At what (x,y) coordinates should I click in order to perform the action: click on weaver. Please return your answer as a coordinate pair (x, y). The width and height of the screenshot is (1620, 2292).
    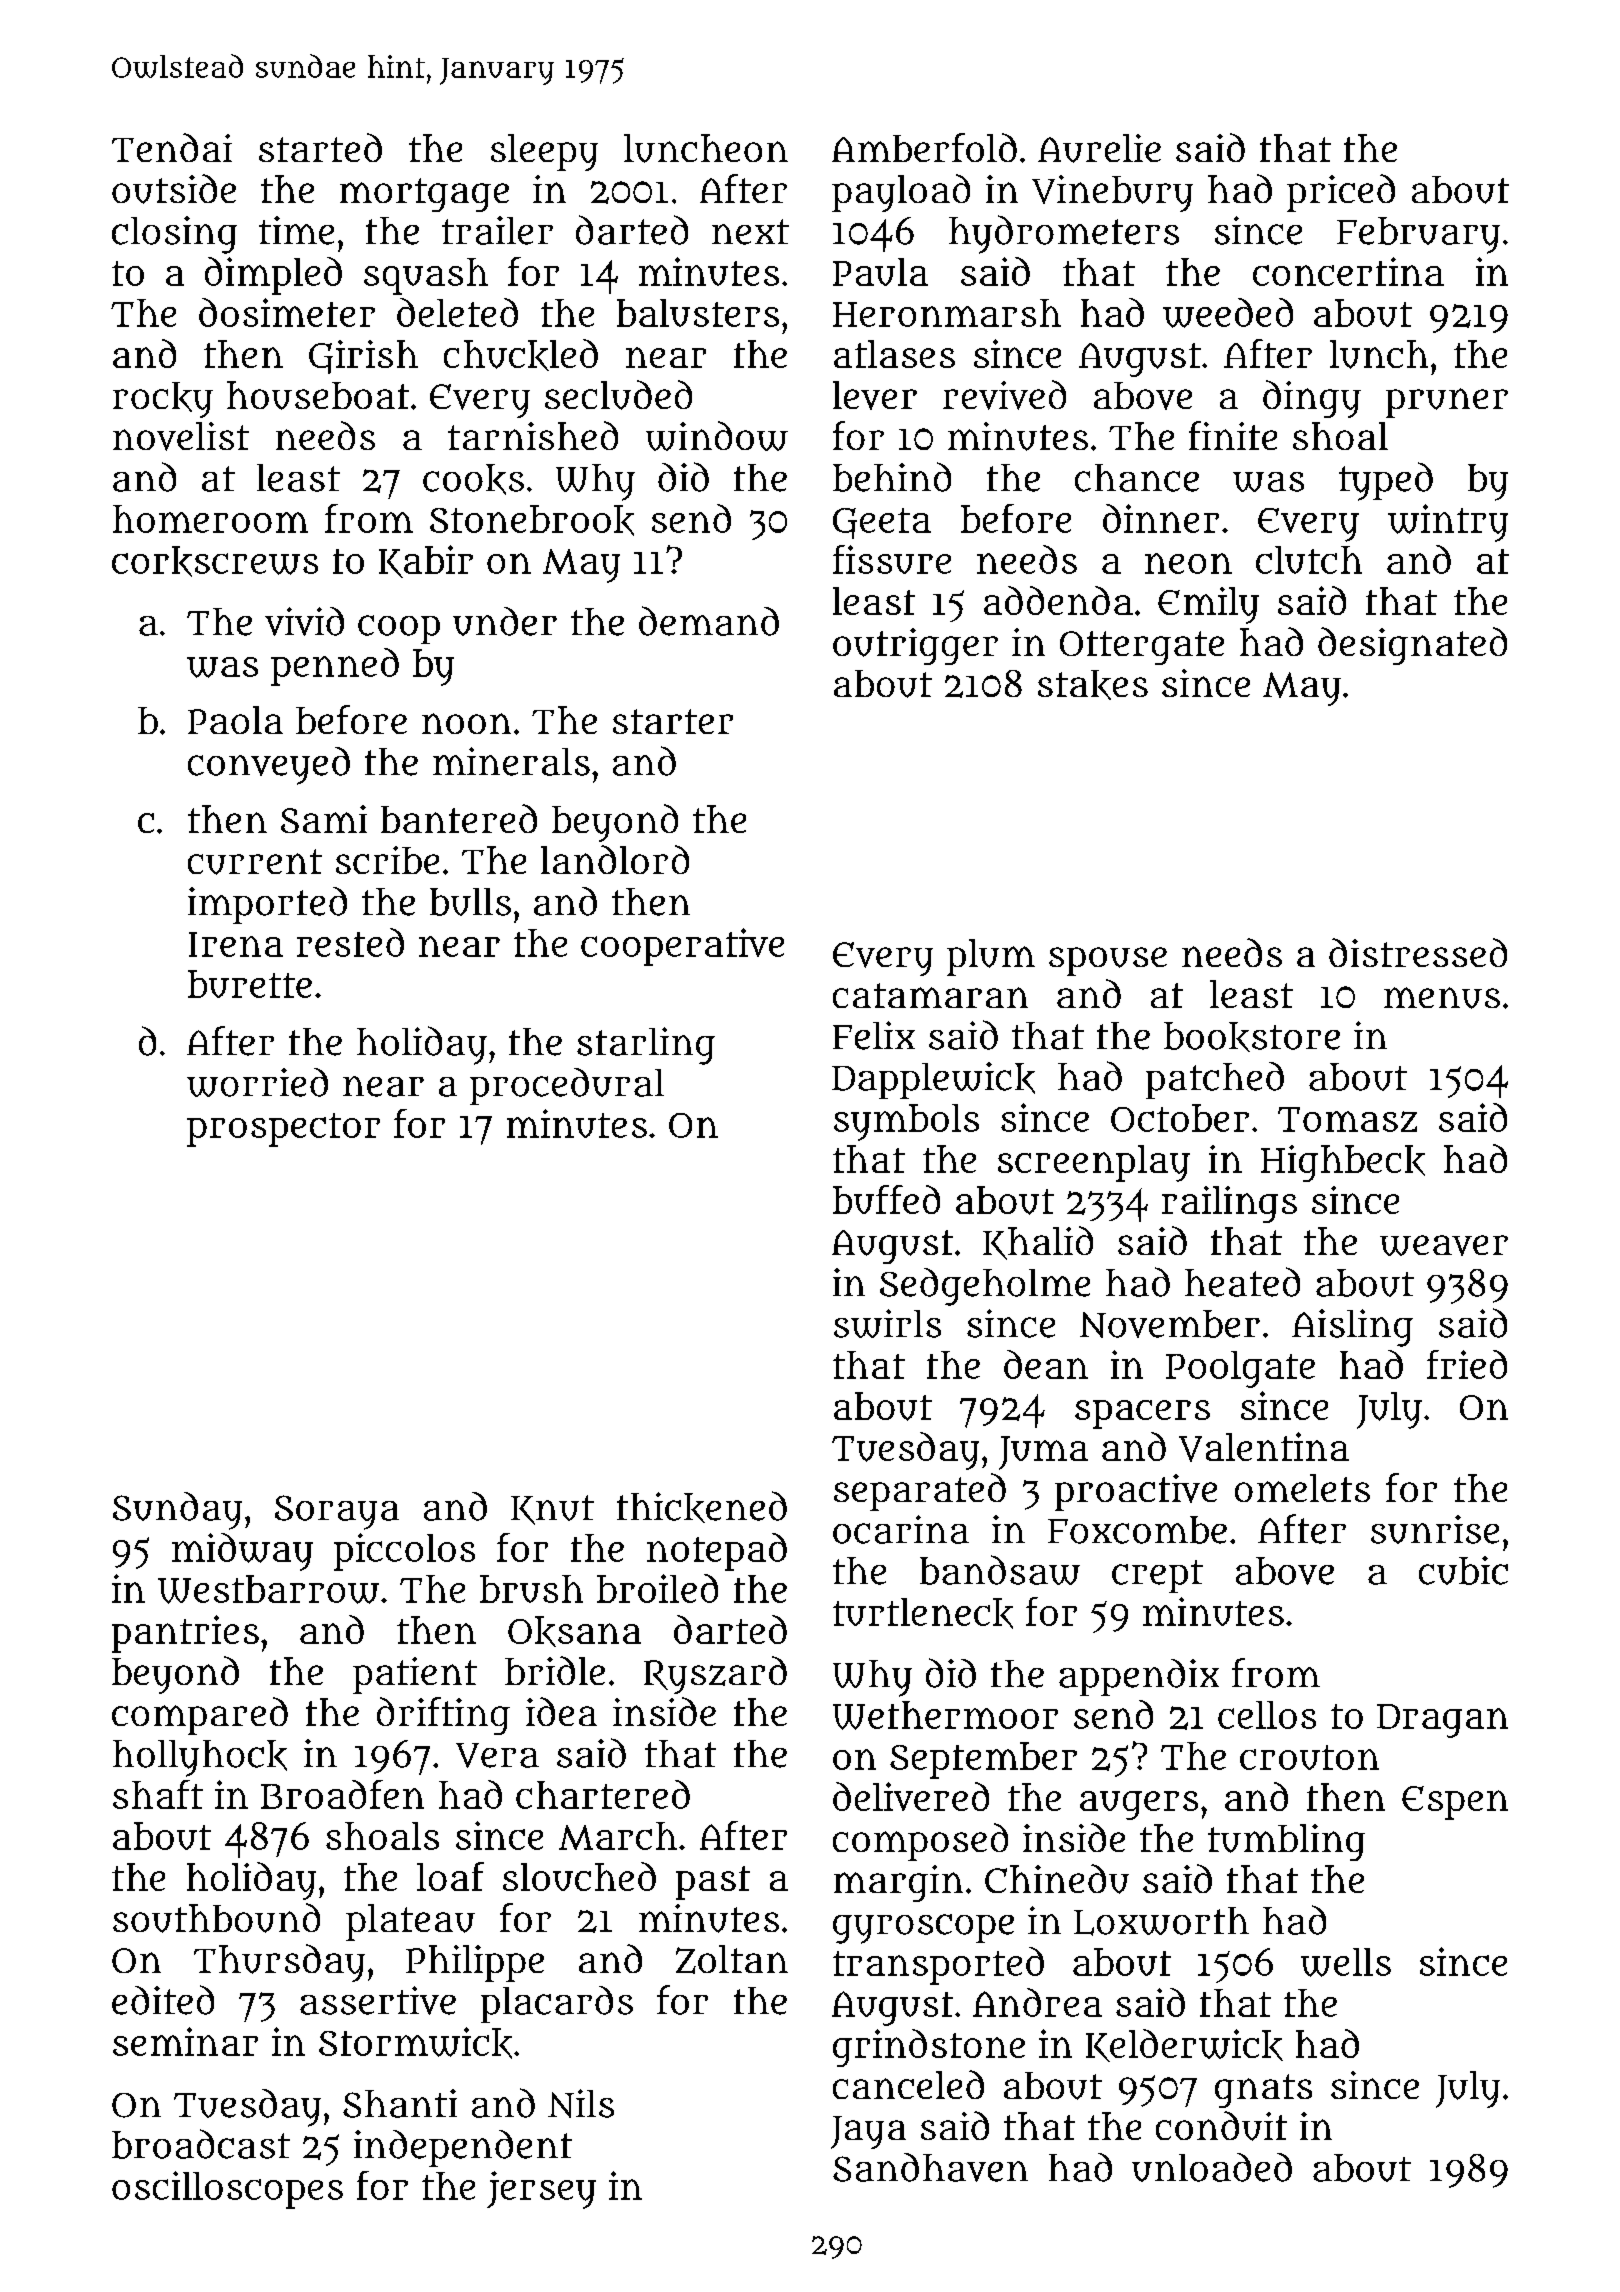
    Looking at the image, I should click on (1444, 1245).
